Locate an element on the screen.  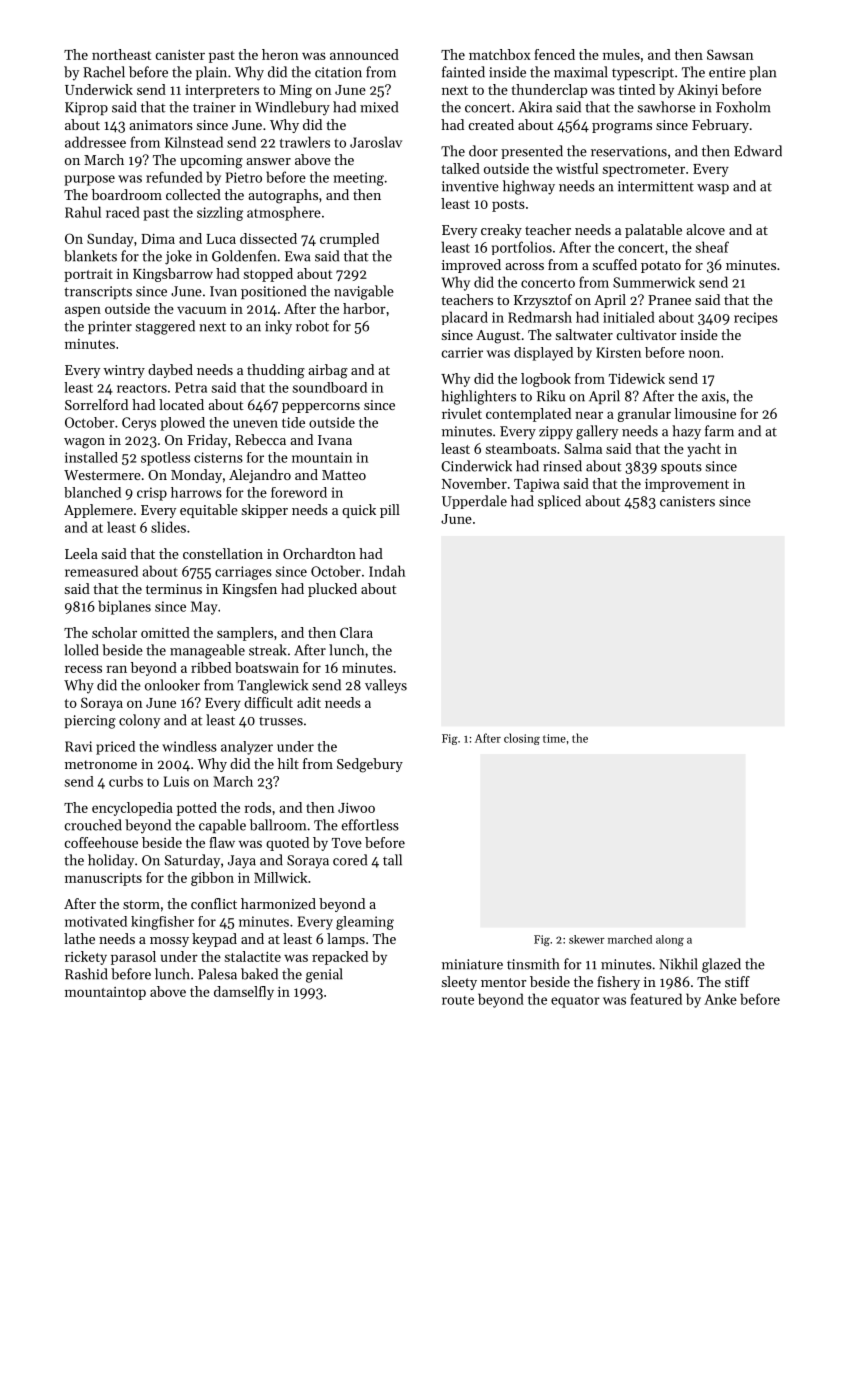
time is located at coordinates (554, 738).
